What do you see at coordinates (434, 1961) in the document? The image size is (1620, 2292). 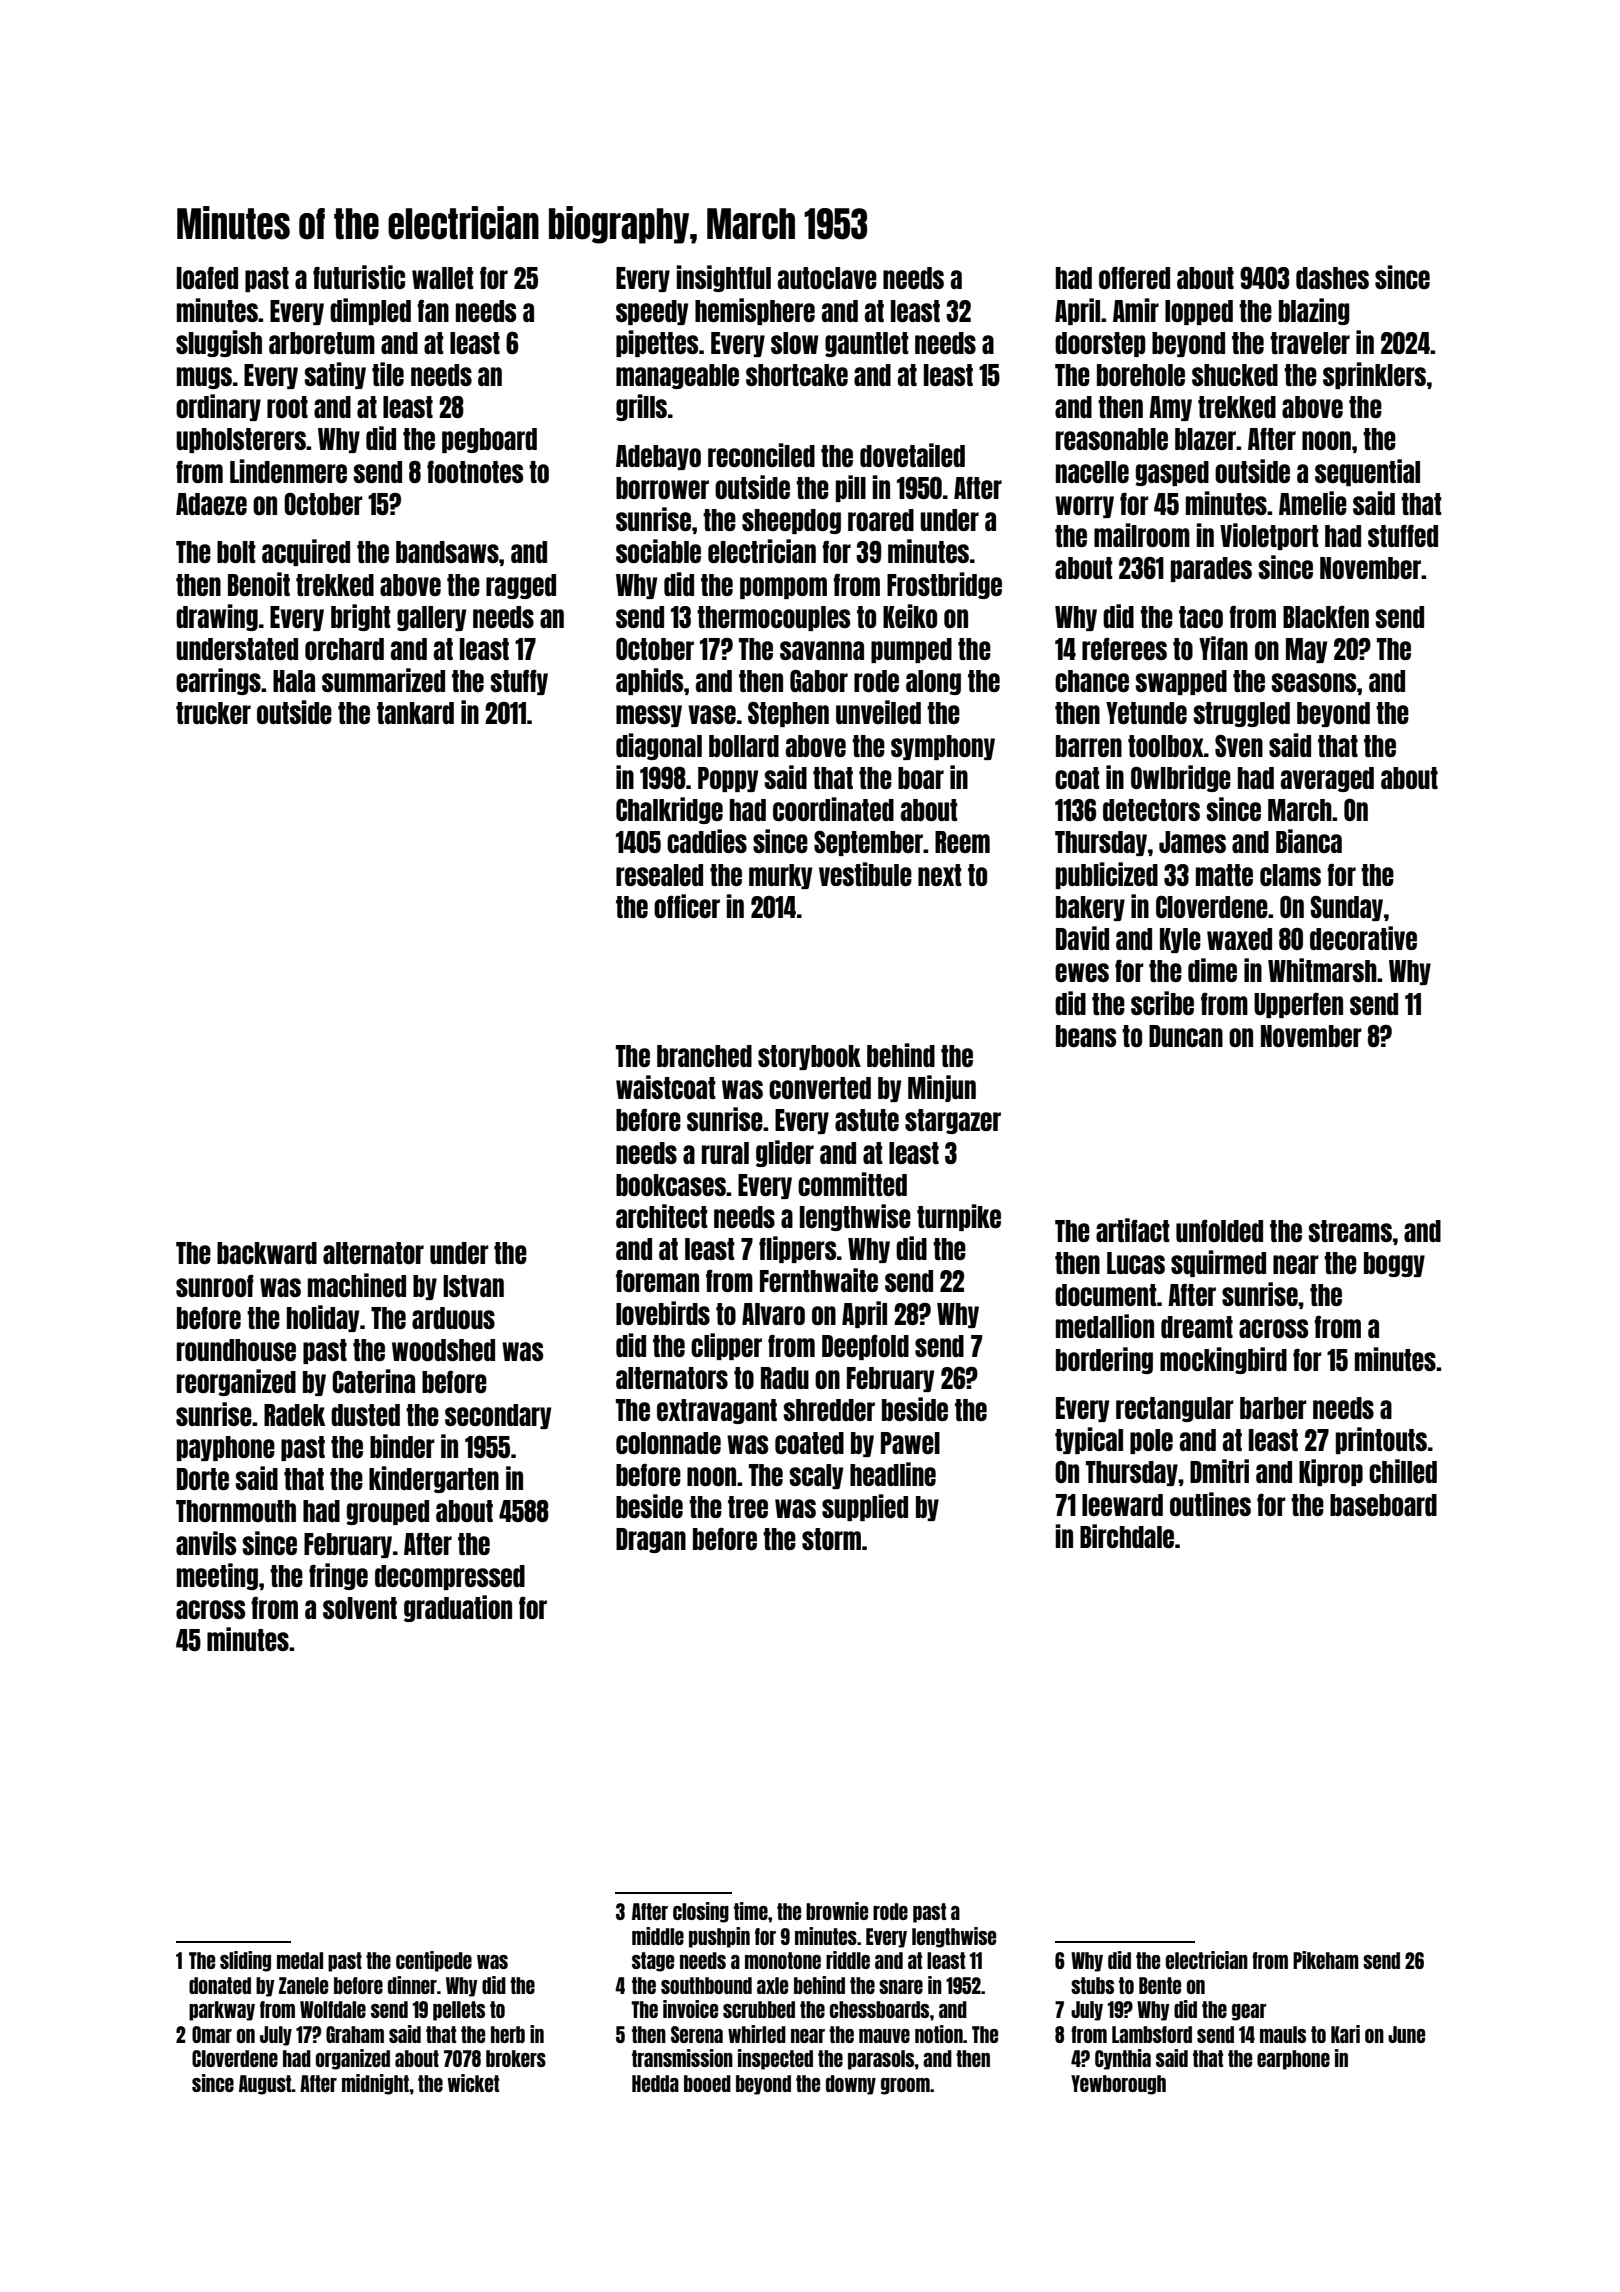 I see `centipede` at bounding box center [434, 1961].
